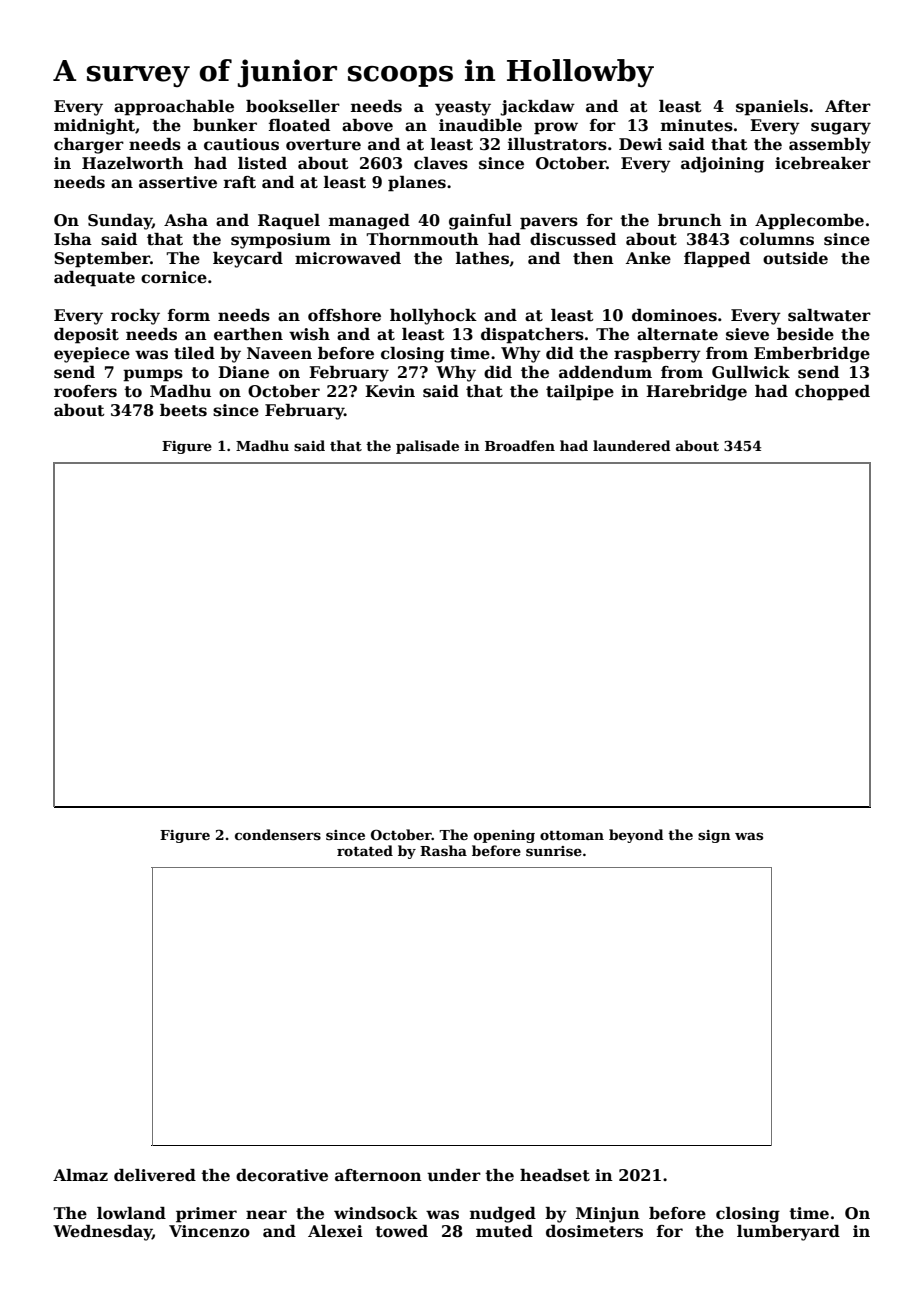  Describe the element at coordinates (178, 182) in the screenshot. I see `assertive` at that location.
